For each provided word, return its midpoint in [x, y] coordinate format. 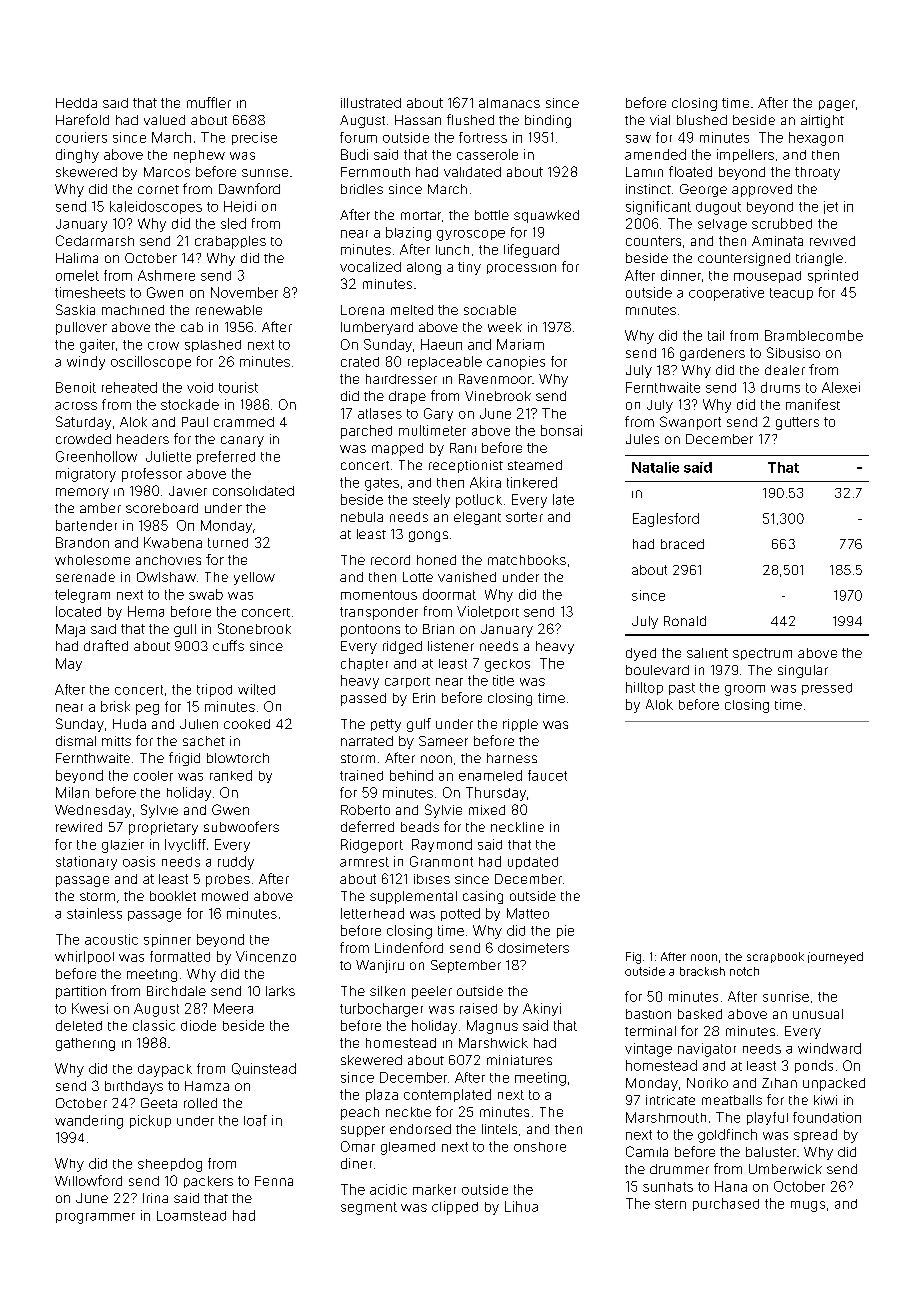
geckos [507, 665]
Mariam [520, 344]
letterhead [372, 913]
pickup [150, 1121]
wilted [256, 689]
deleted [79, 1025]
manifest [813, 404]
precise [254, 138]
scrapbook [775, 957]
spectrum [762, 654]
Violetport [488, 612]
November [244, 292]
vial [660, 120]
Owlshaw [166, 577]
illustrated [371, 103]
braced [682, 544]
